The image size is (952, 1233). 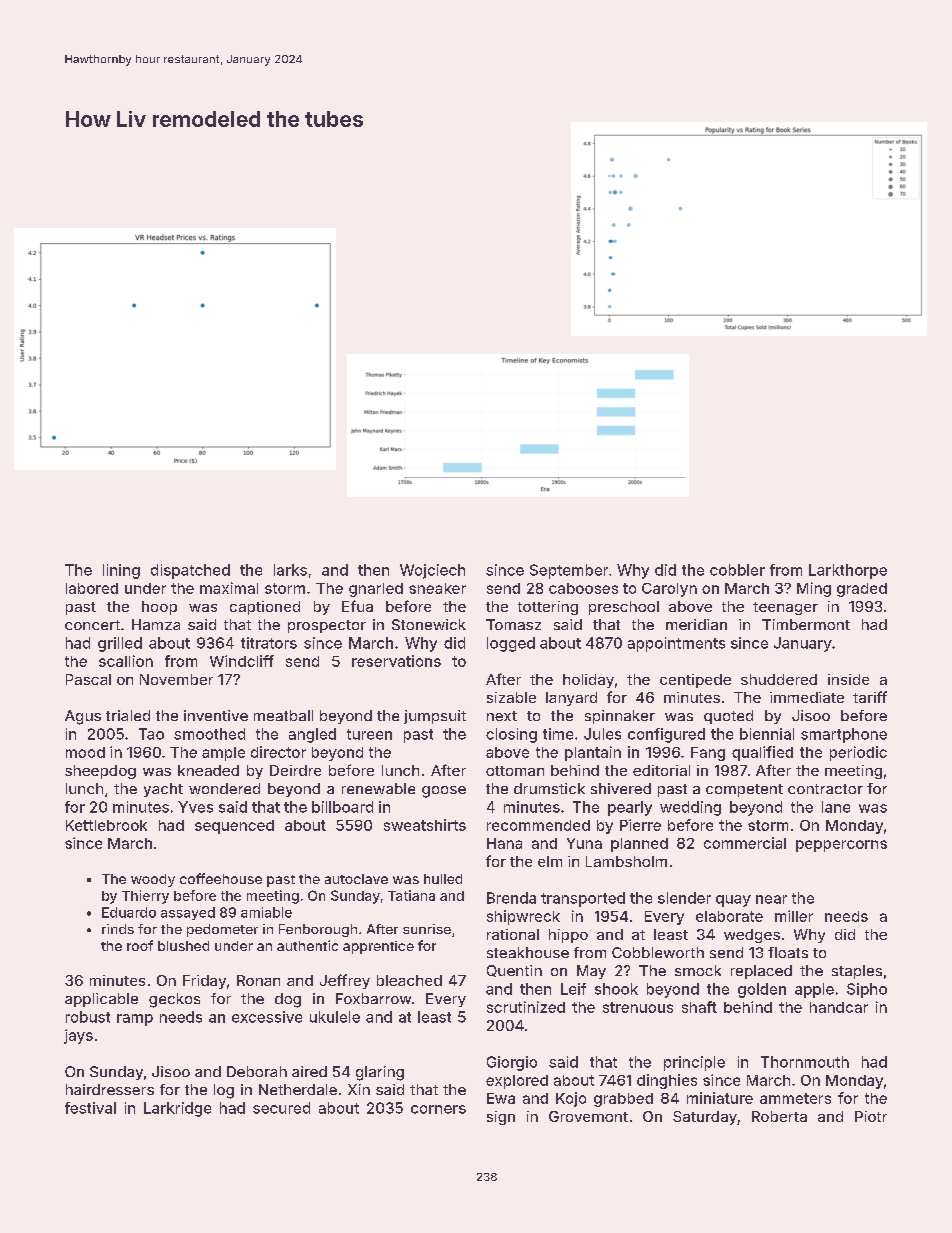 I want to click on goose, so click(x=444, y=792).
